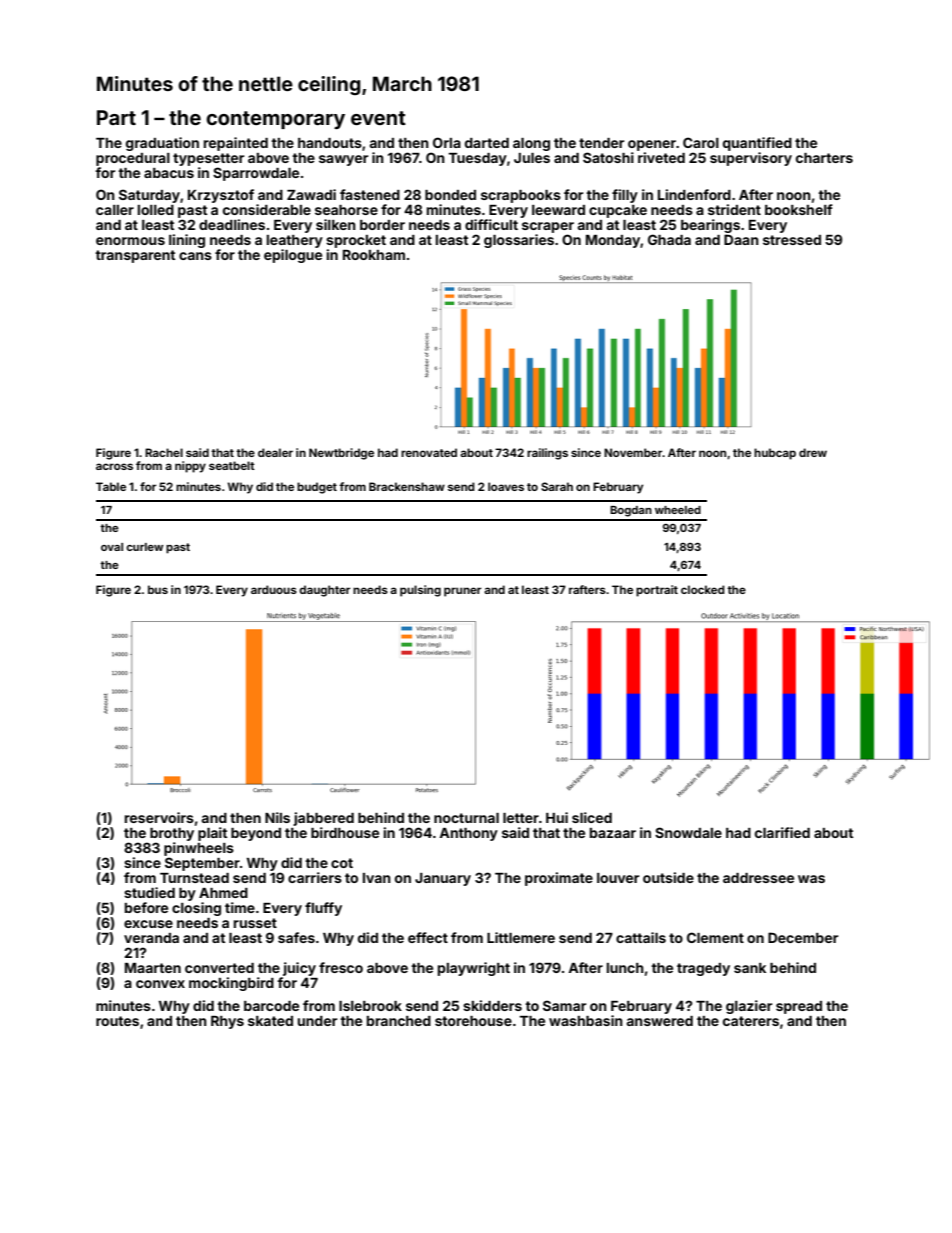  What do you see at coordinates (115, 210) in the document?
I see `caller` at bounding box center [115, 210].
